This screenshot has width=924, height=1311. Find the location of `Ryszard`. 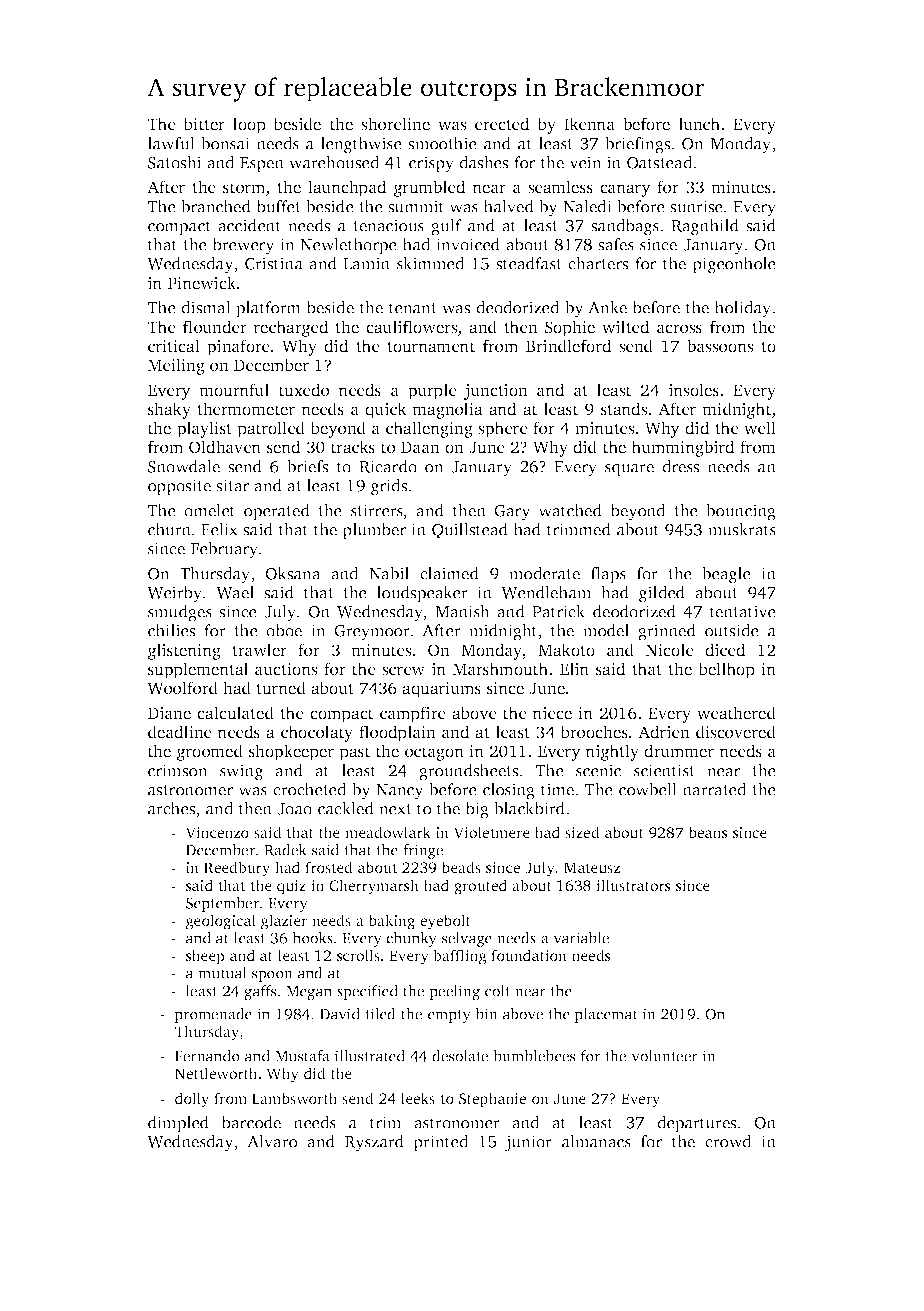

Ryszard is located at coordinates (374, 1143).
